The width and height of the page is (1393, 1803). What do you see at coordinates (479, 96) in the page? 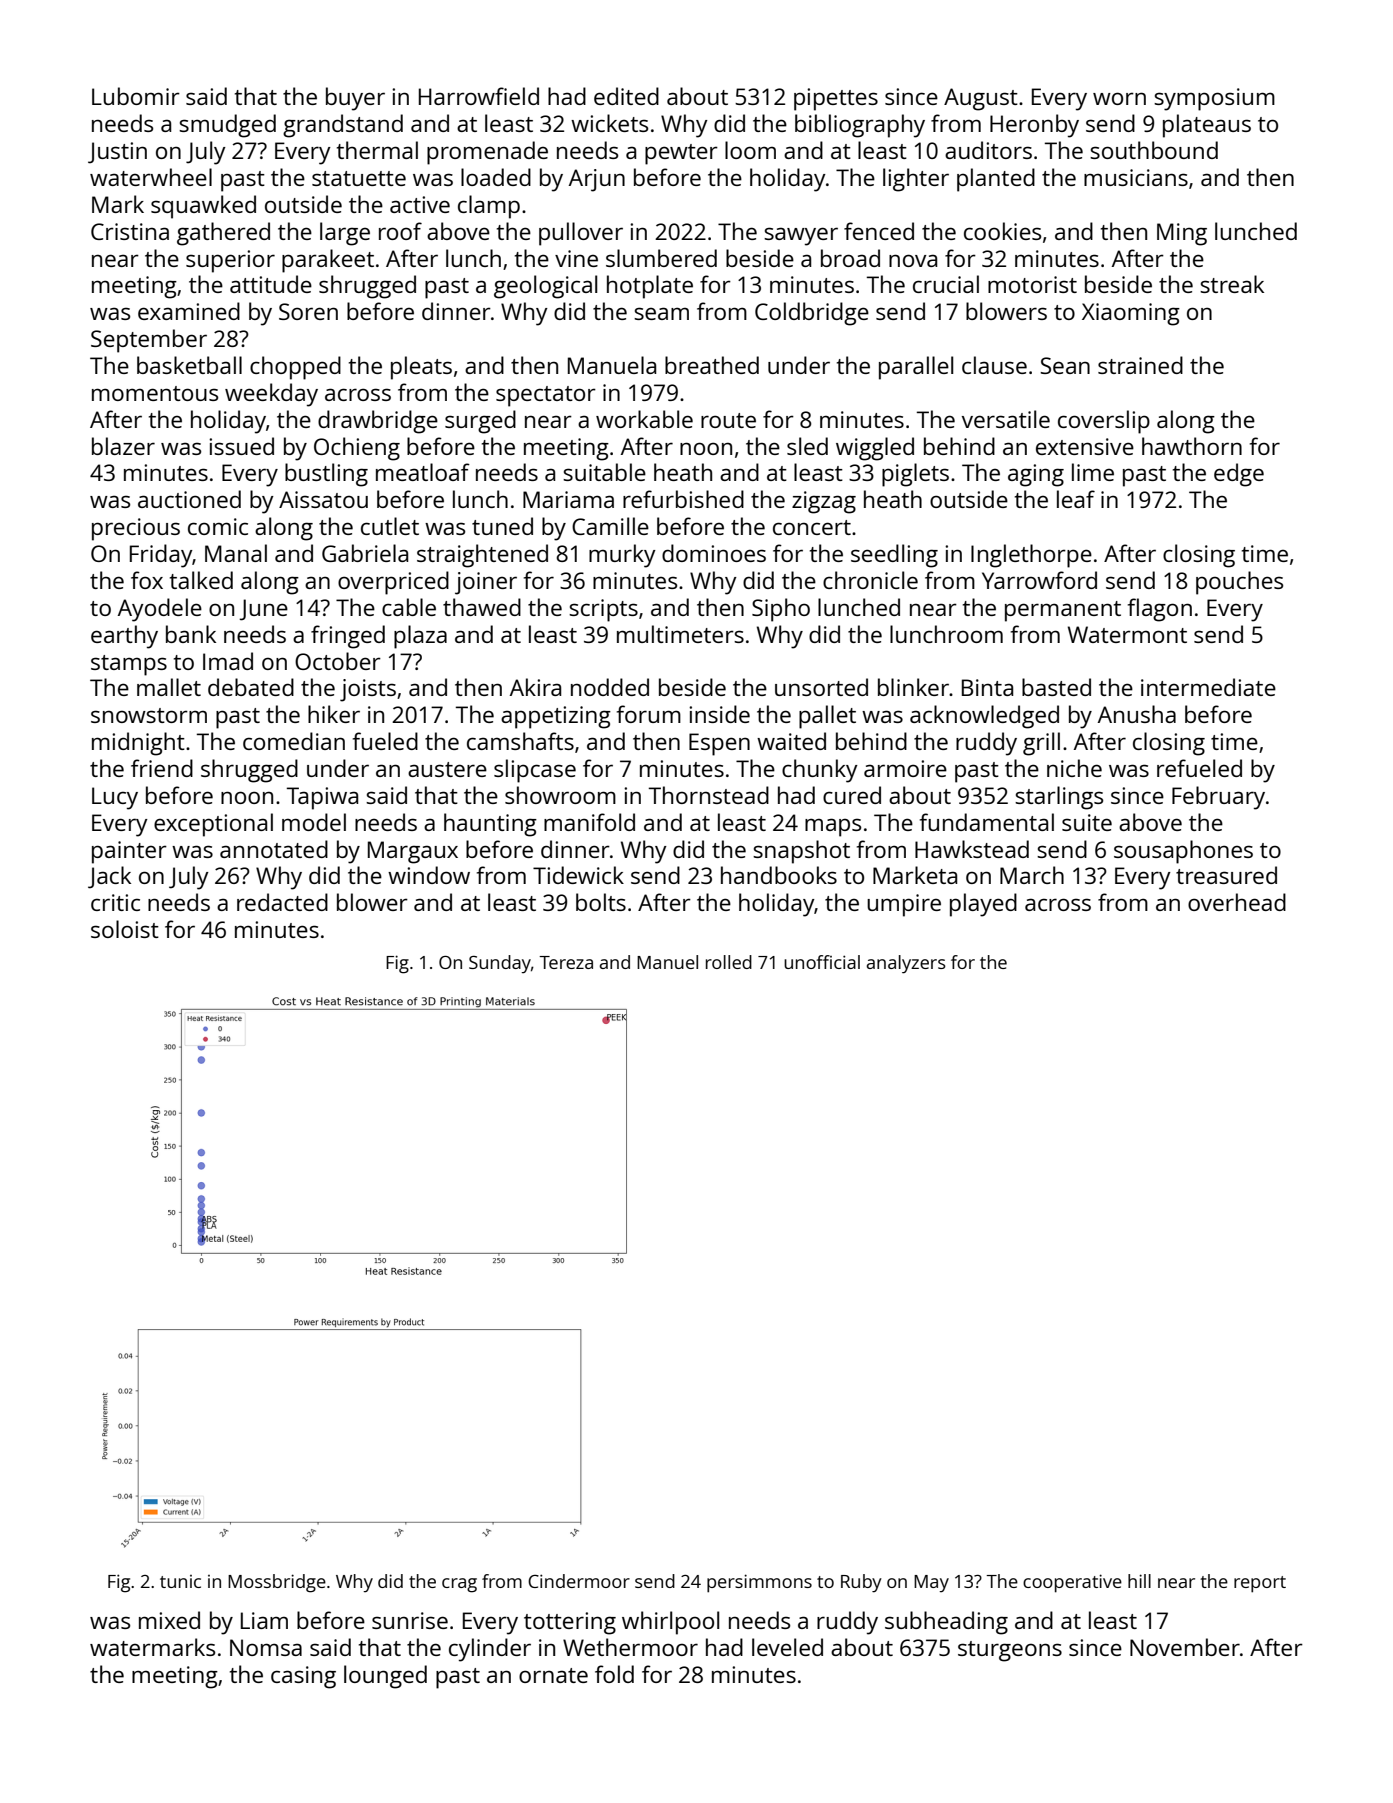
I see `Harrowfield` at bounding box center [479, 96].
